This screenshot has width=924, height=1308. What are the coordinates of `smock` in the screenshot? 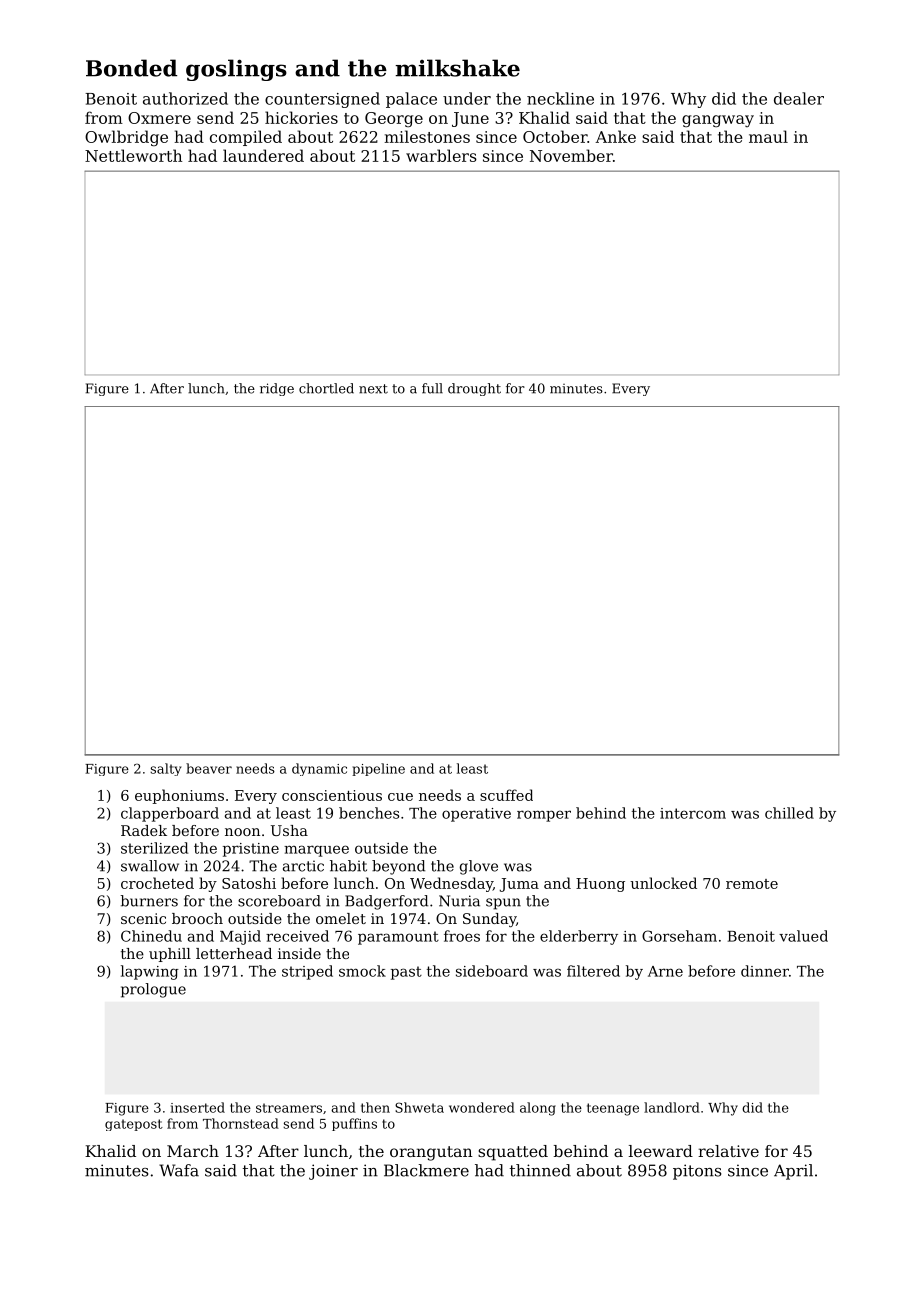 It's located at (362, 971).
